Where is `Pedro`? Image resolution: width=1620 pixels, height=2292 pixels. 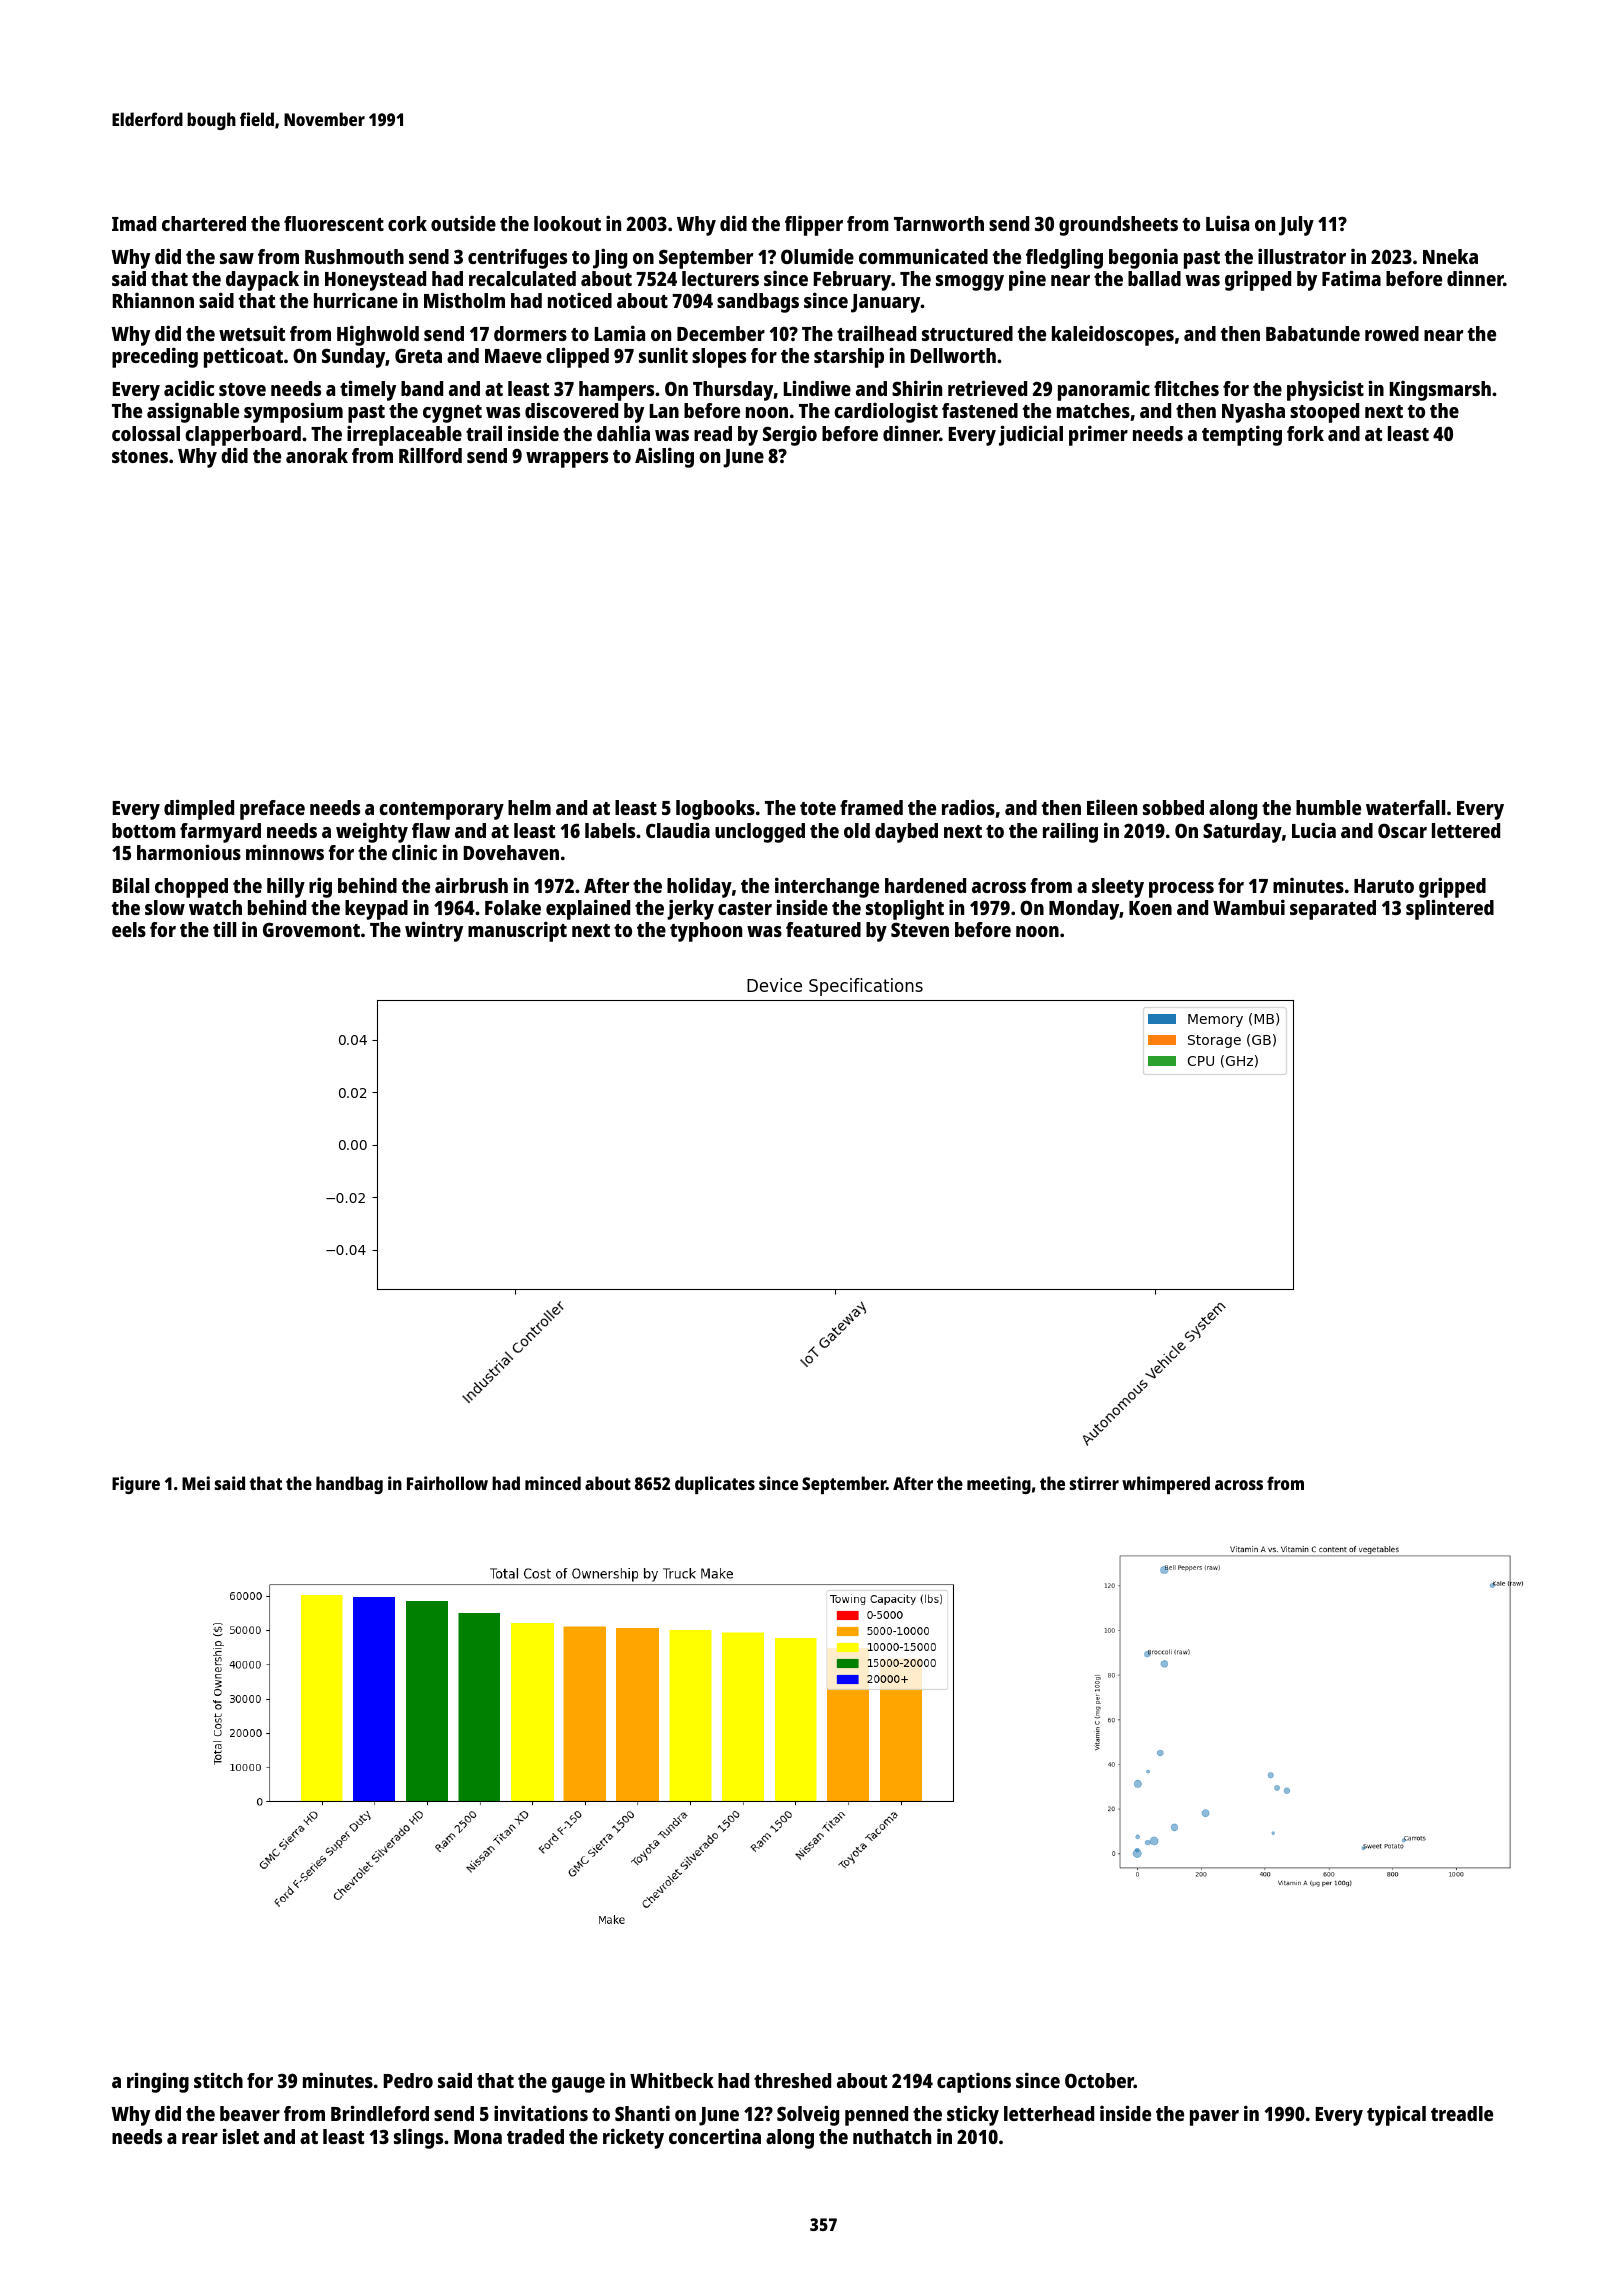
Pedro is located at coordinates (408, 2080).
